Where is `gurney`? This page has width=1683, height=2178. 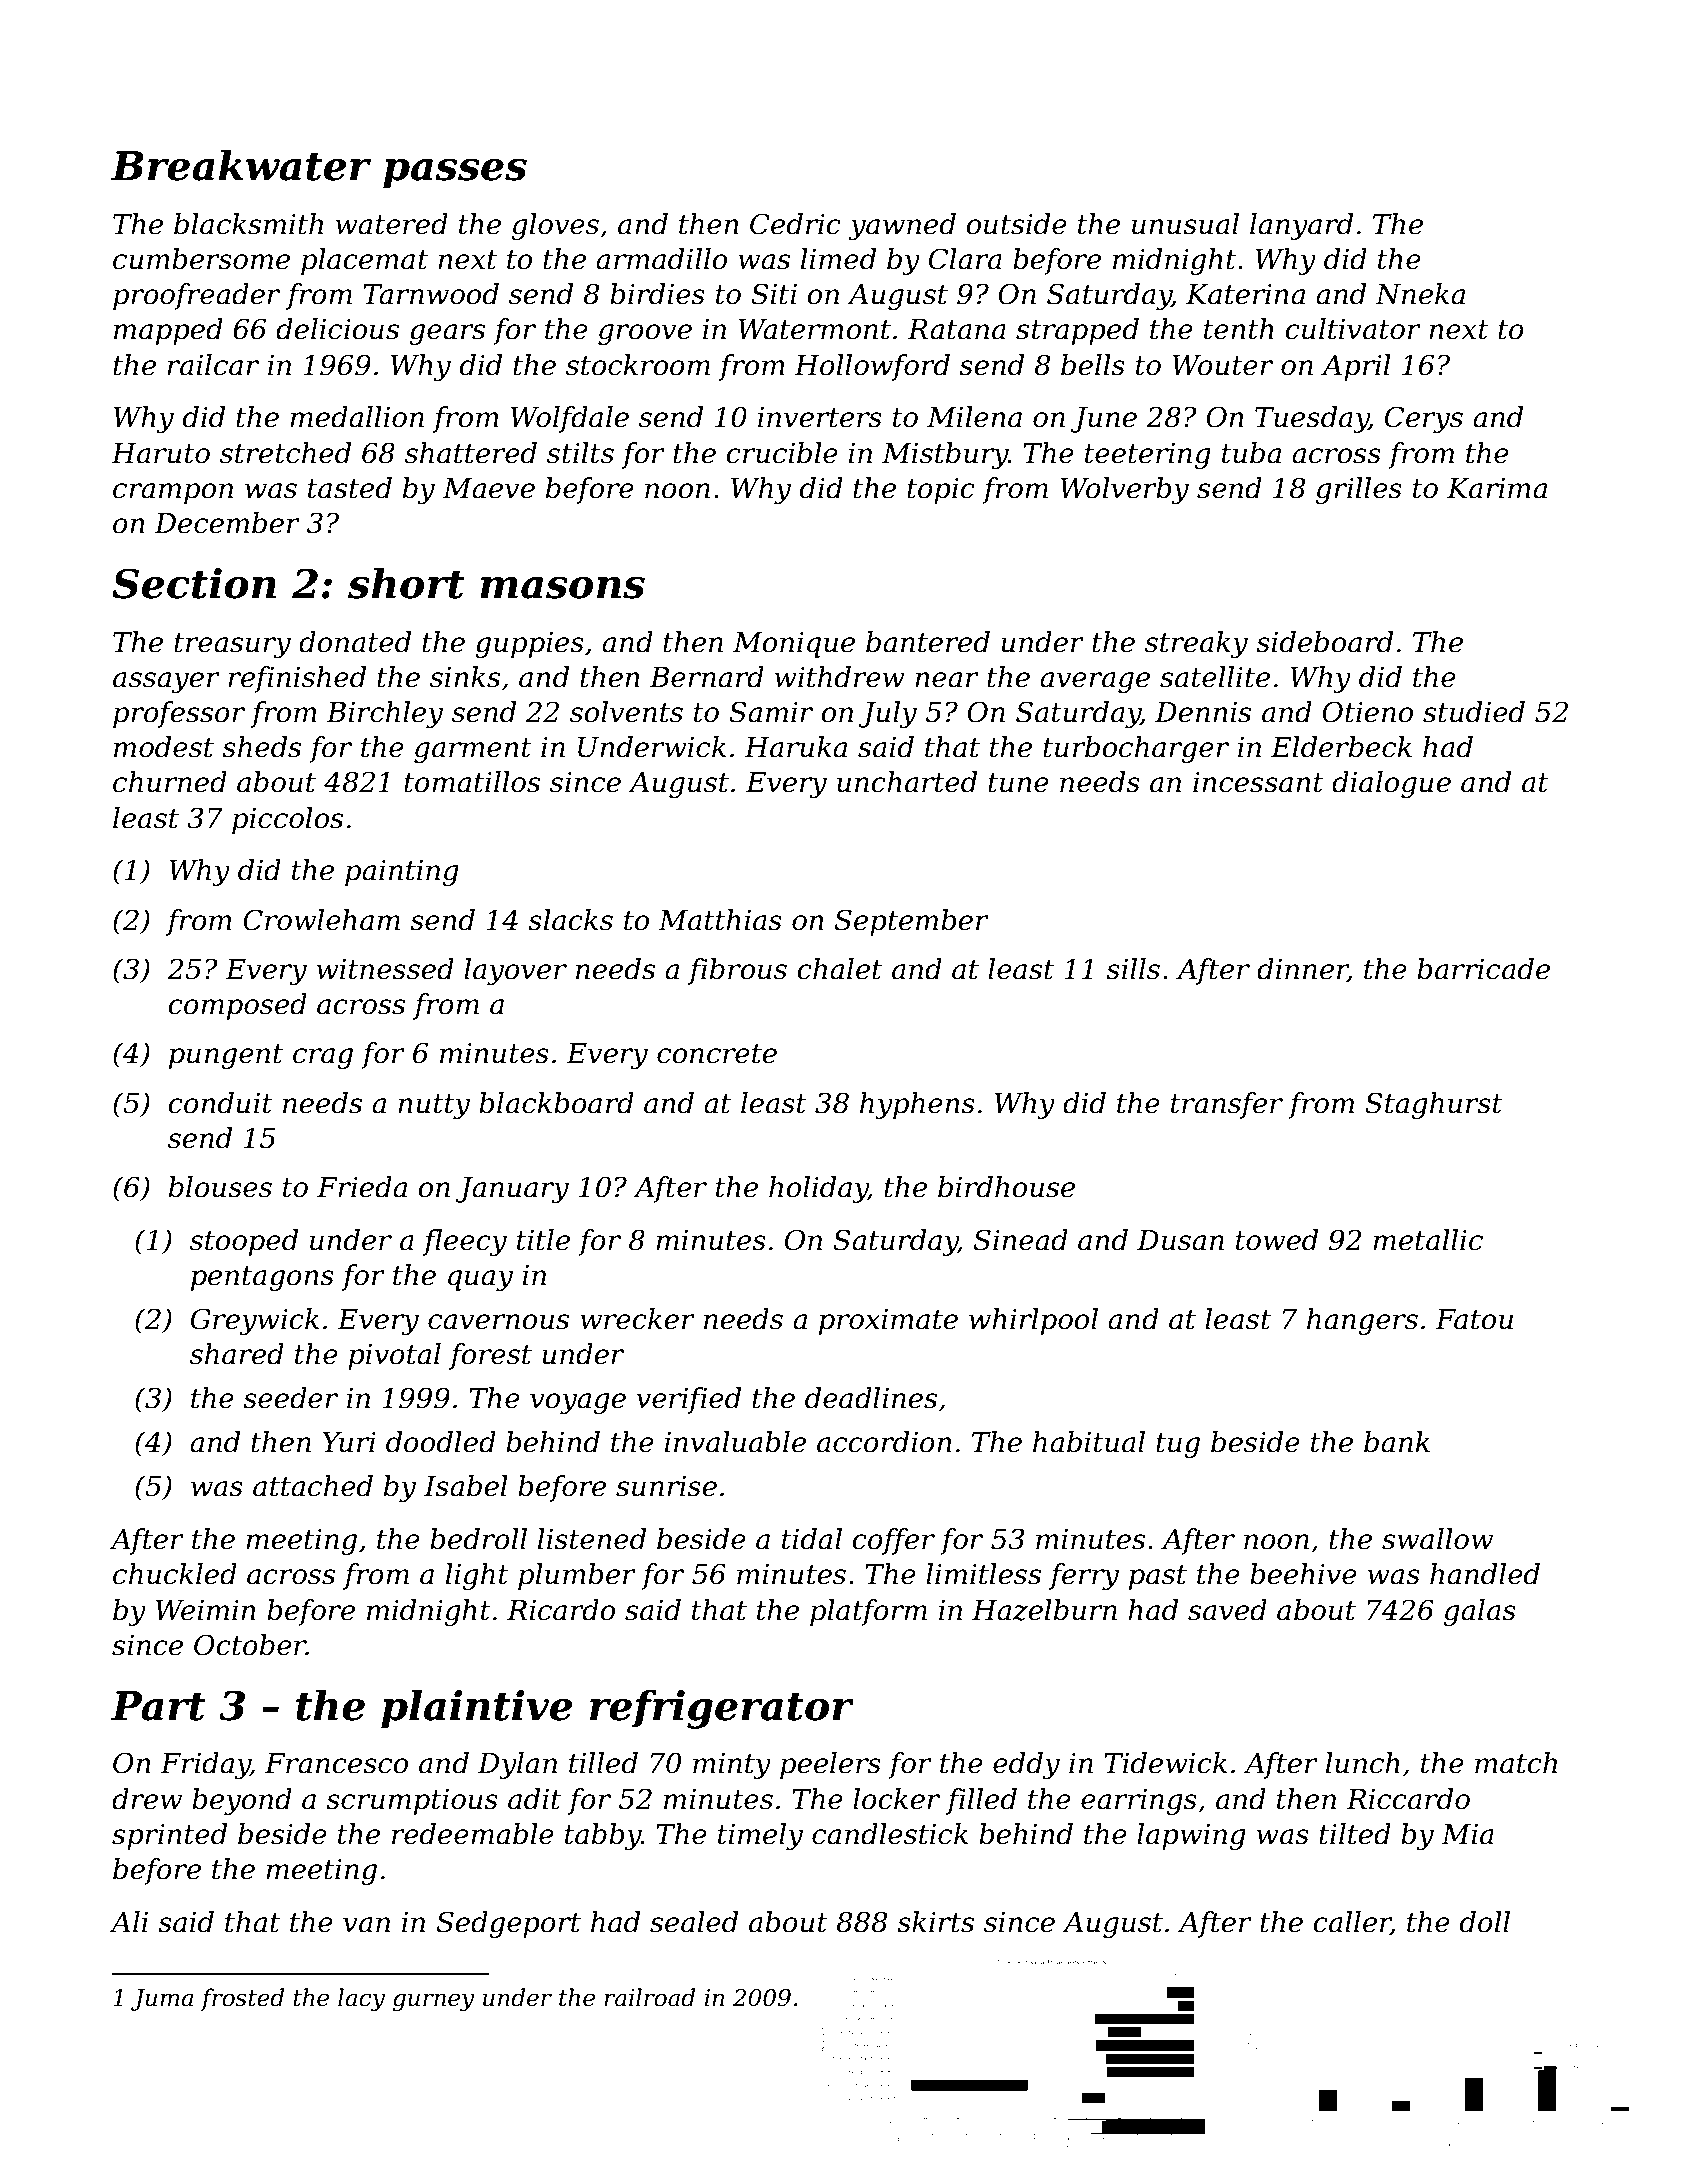
gurney is located at coordinates (434, 2002).
